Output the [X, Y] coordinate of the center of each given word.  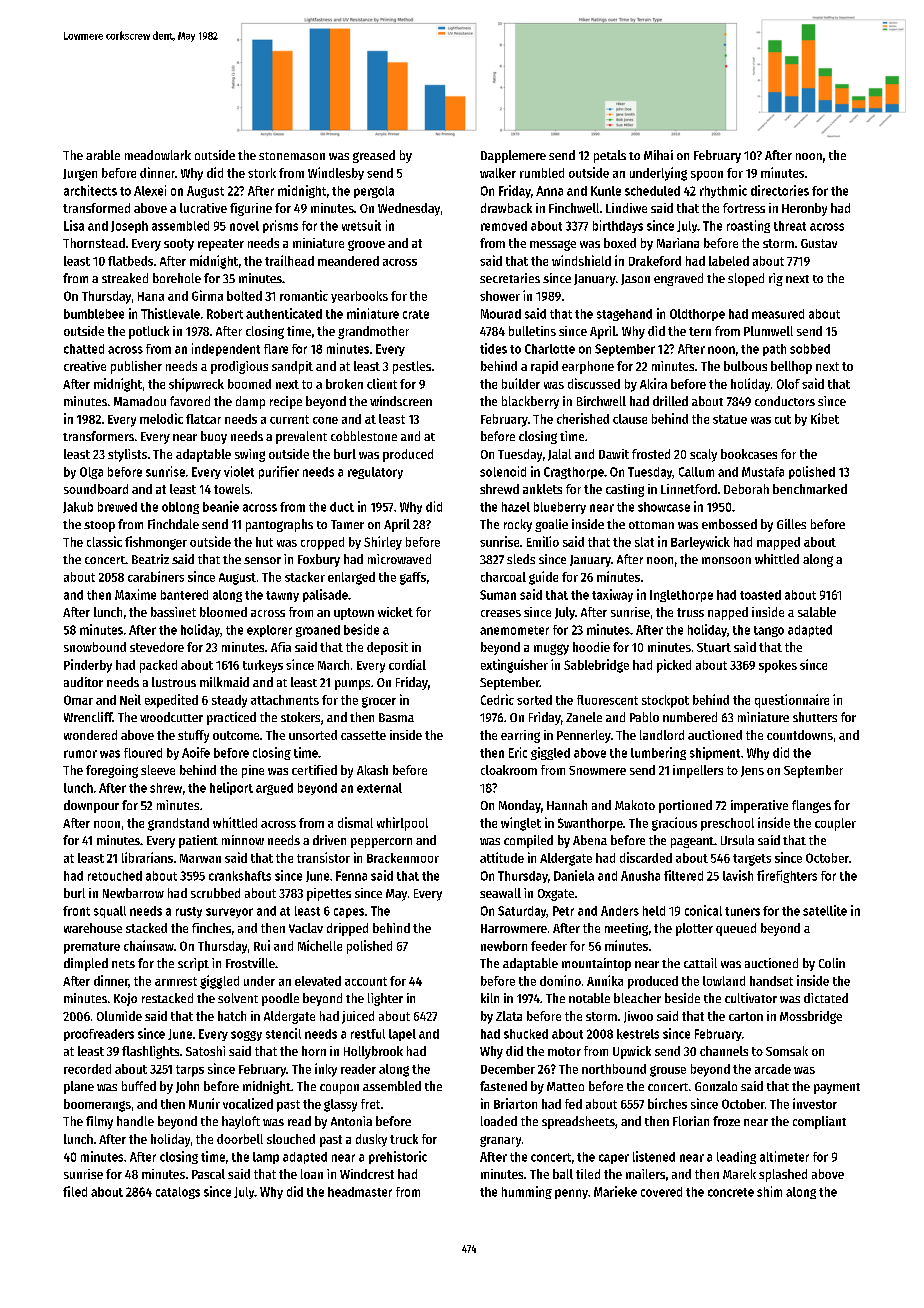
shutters [815, 717]
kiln [490, 998]
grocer [379, 702]
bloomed [223, 612]
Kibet [825, 418]
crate [416, 314]
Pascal [208, 1174]
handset [771, 981]
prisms [280, 226]
